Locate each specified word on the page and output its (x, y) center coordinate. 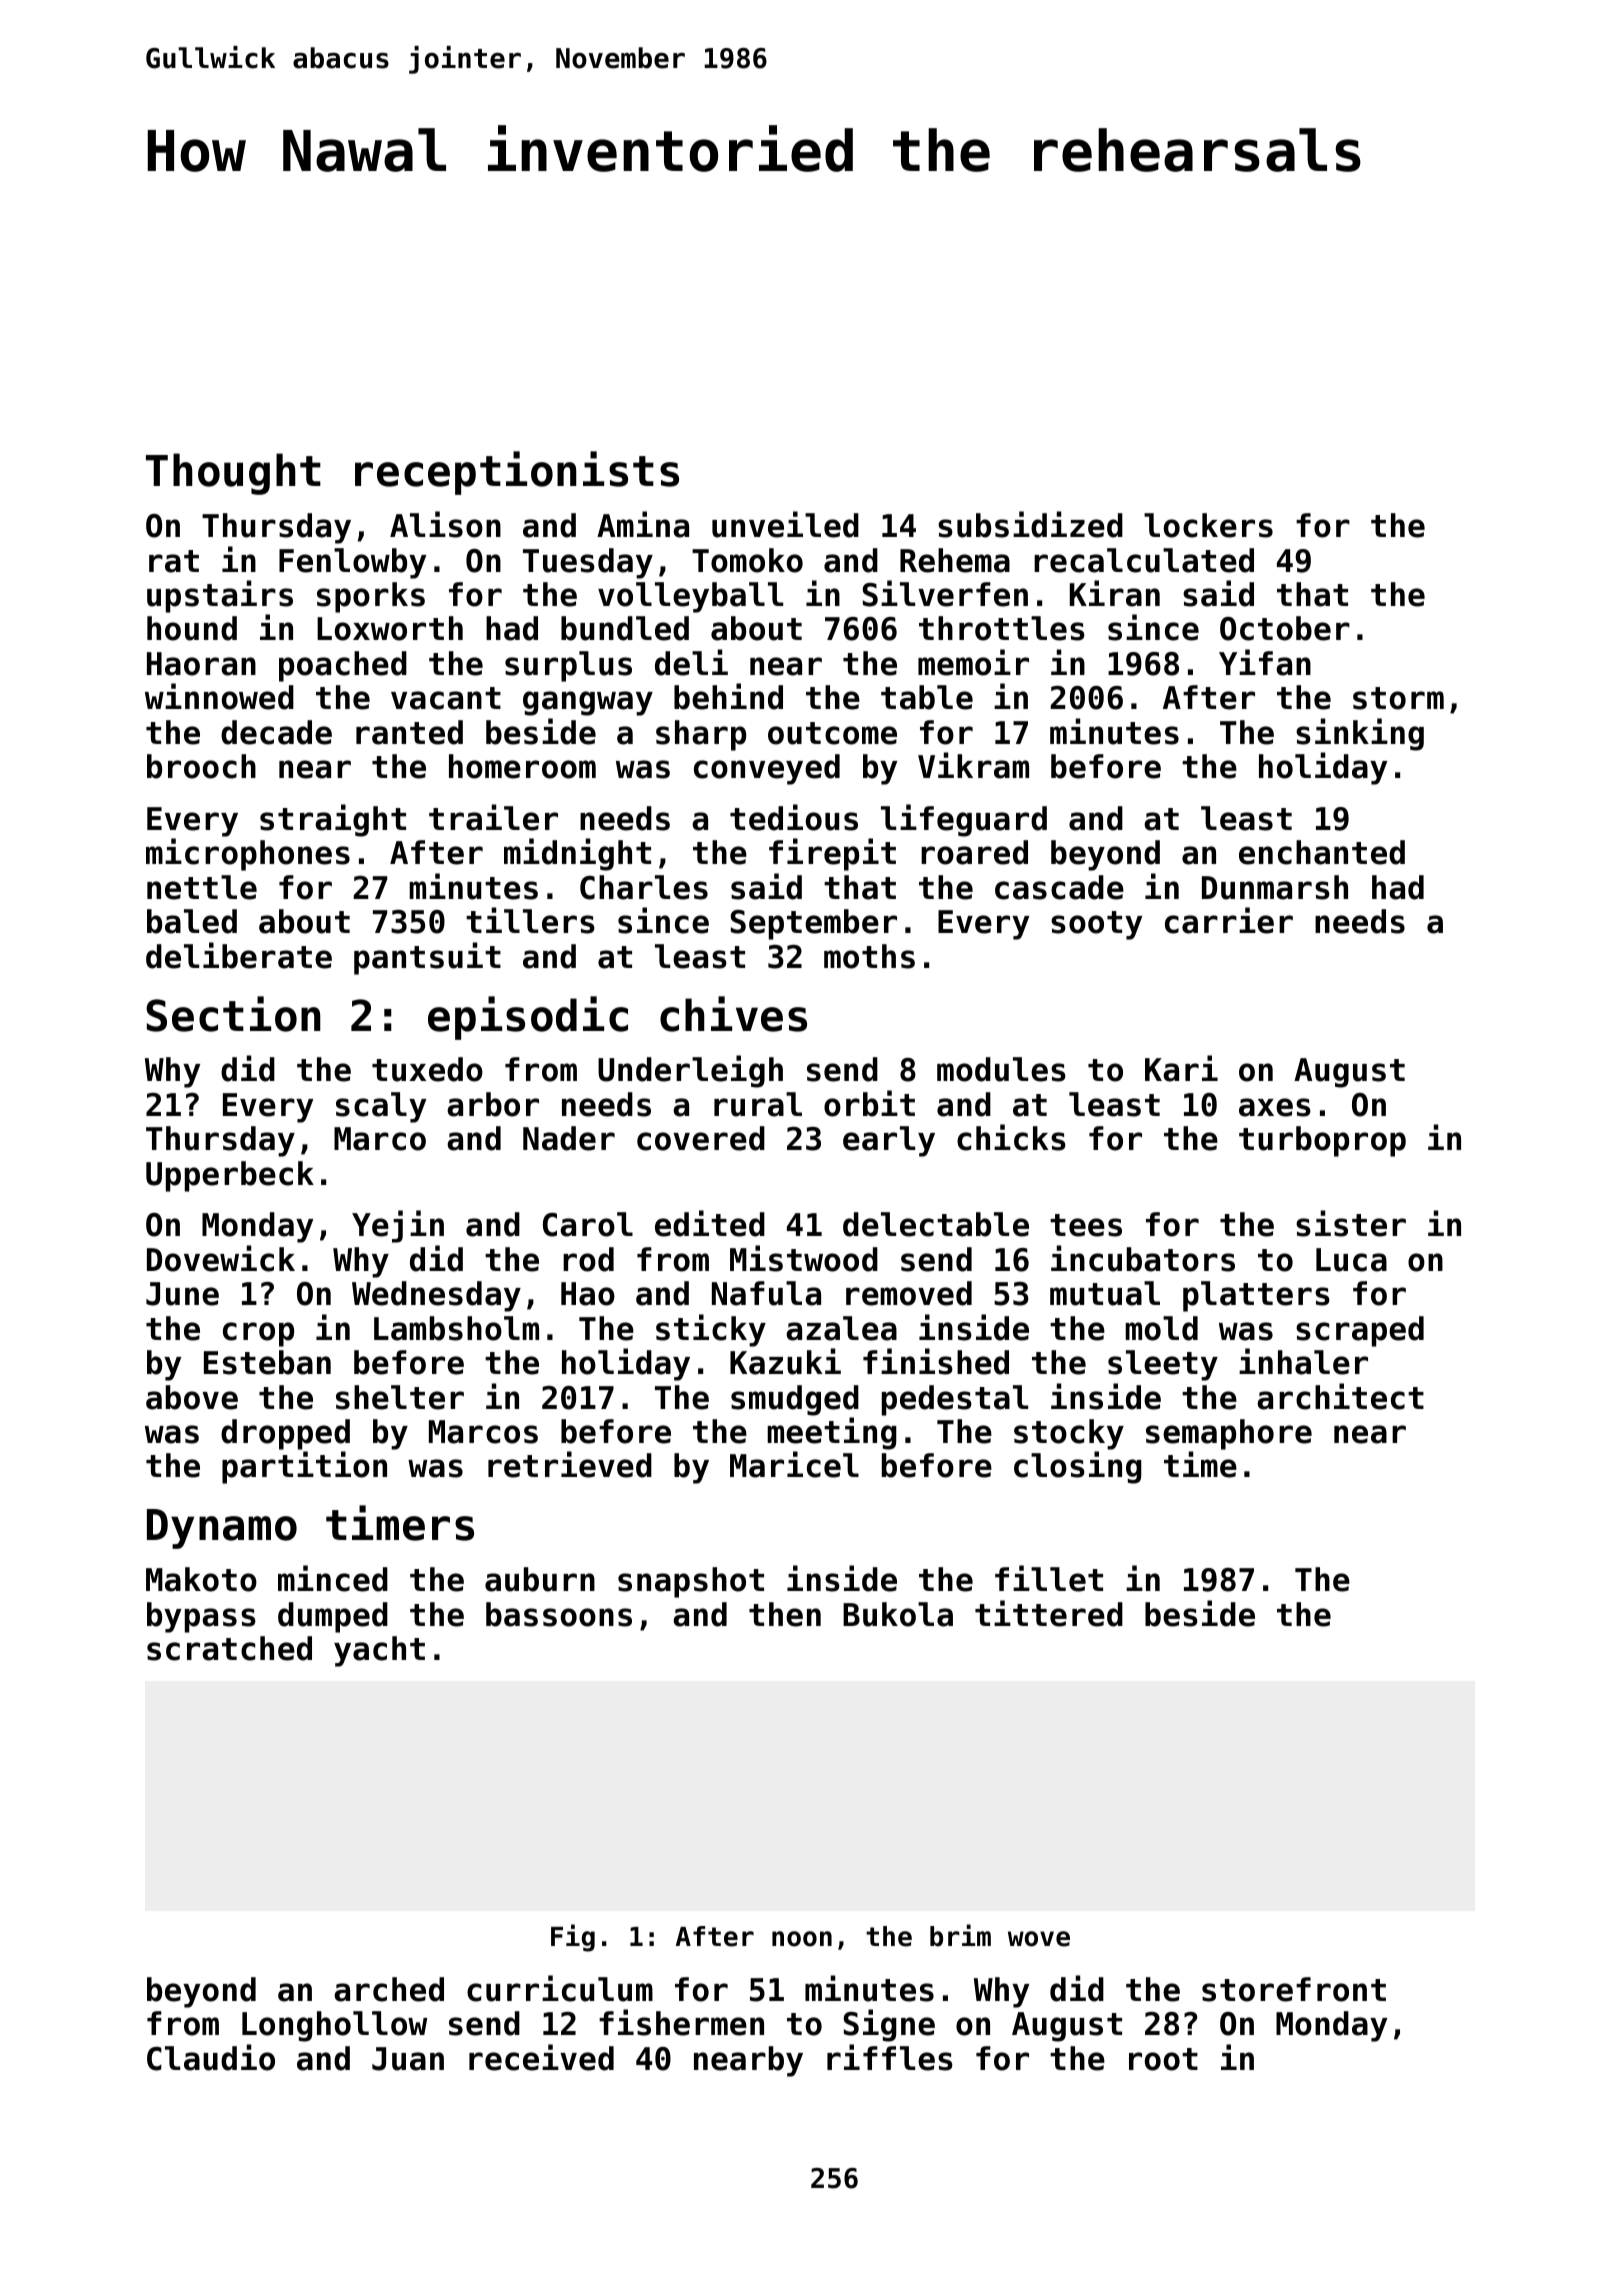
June (182, 1294)
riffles (890, 2057)
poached (343, 666)
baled (192, 921)
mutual (1105, 1293)
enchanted (1322, 852)
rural (758, 1104)
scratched (229, 1648)
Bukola (898, 1614)
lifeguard (964, 820)
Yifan (1265, 662)
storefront (1294, 1989)
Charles (644, 887)
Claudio (211, 2057)
